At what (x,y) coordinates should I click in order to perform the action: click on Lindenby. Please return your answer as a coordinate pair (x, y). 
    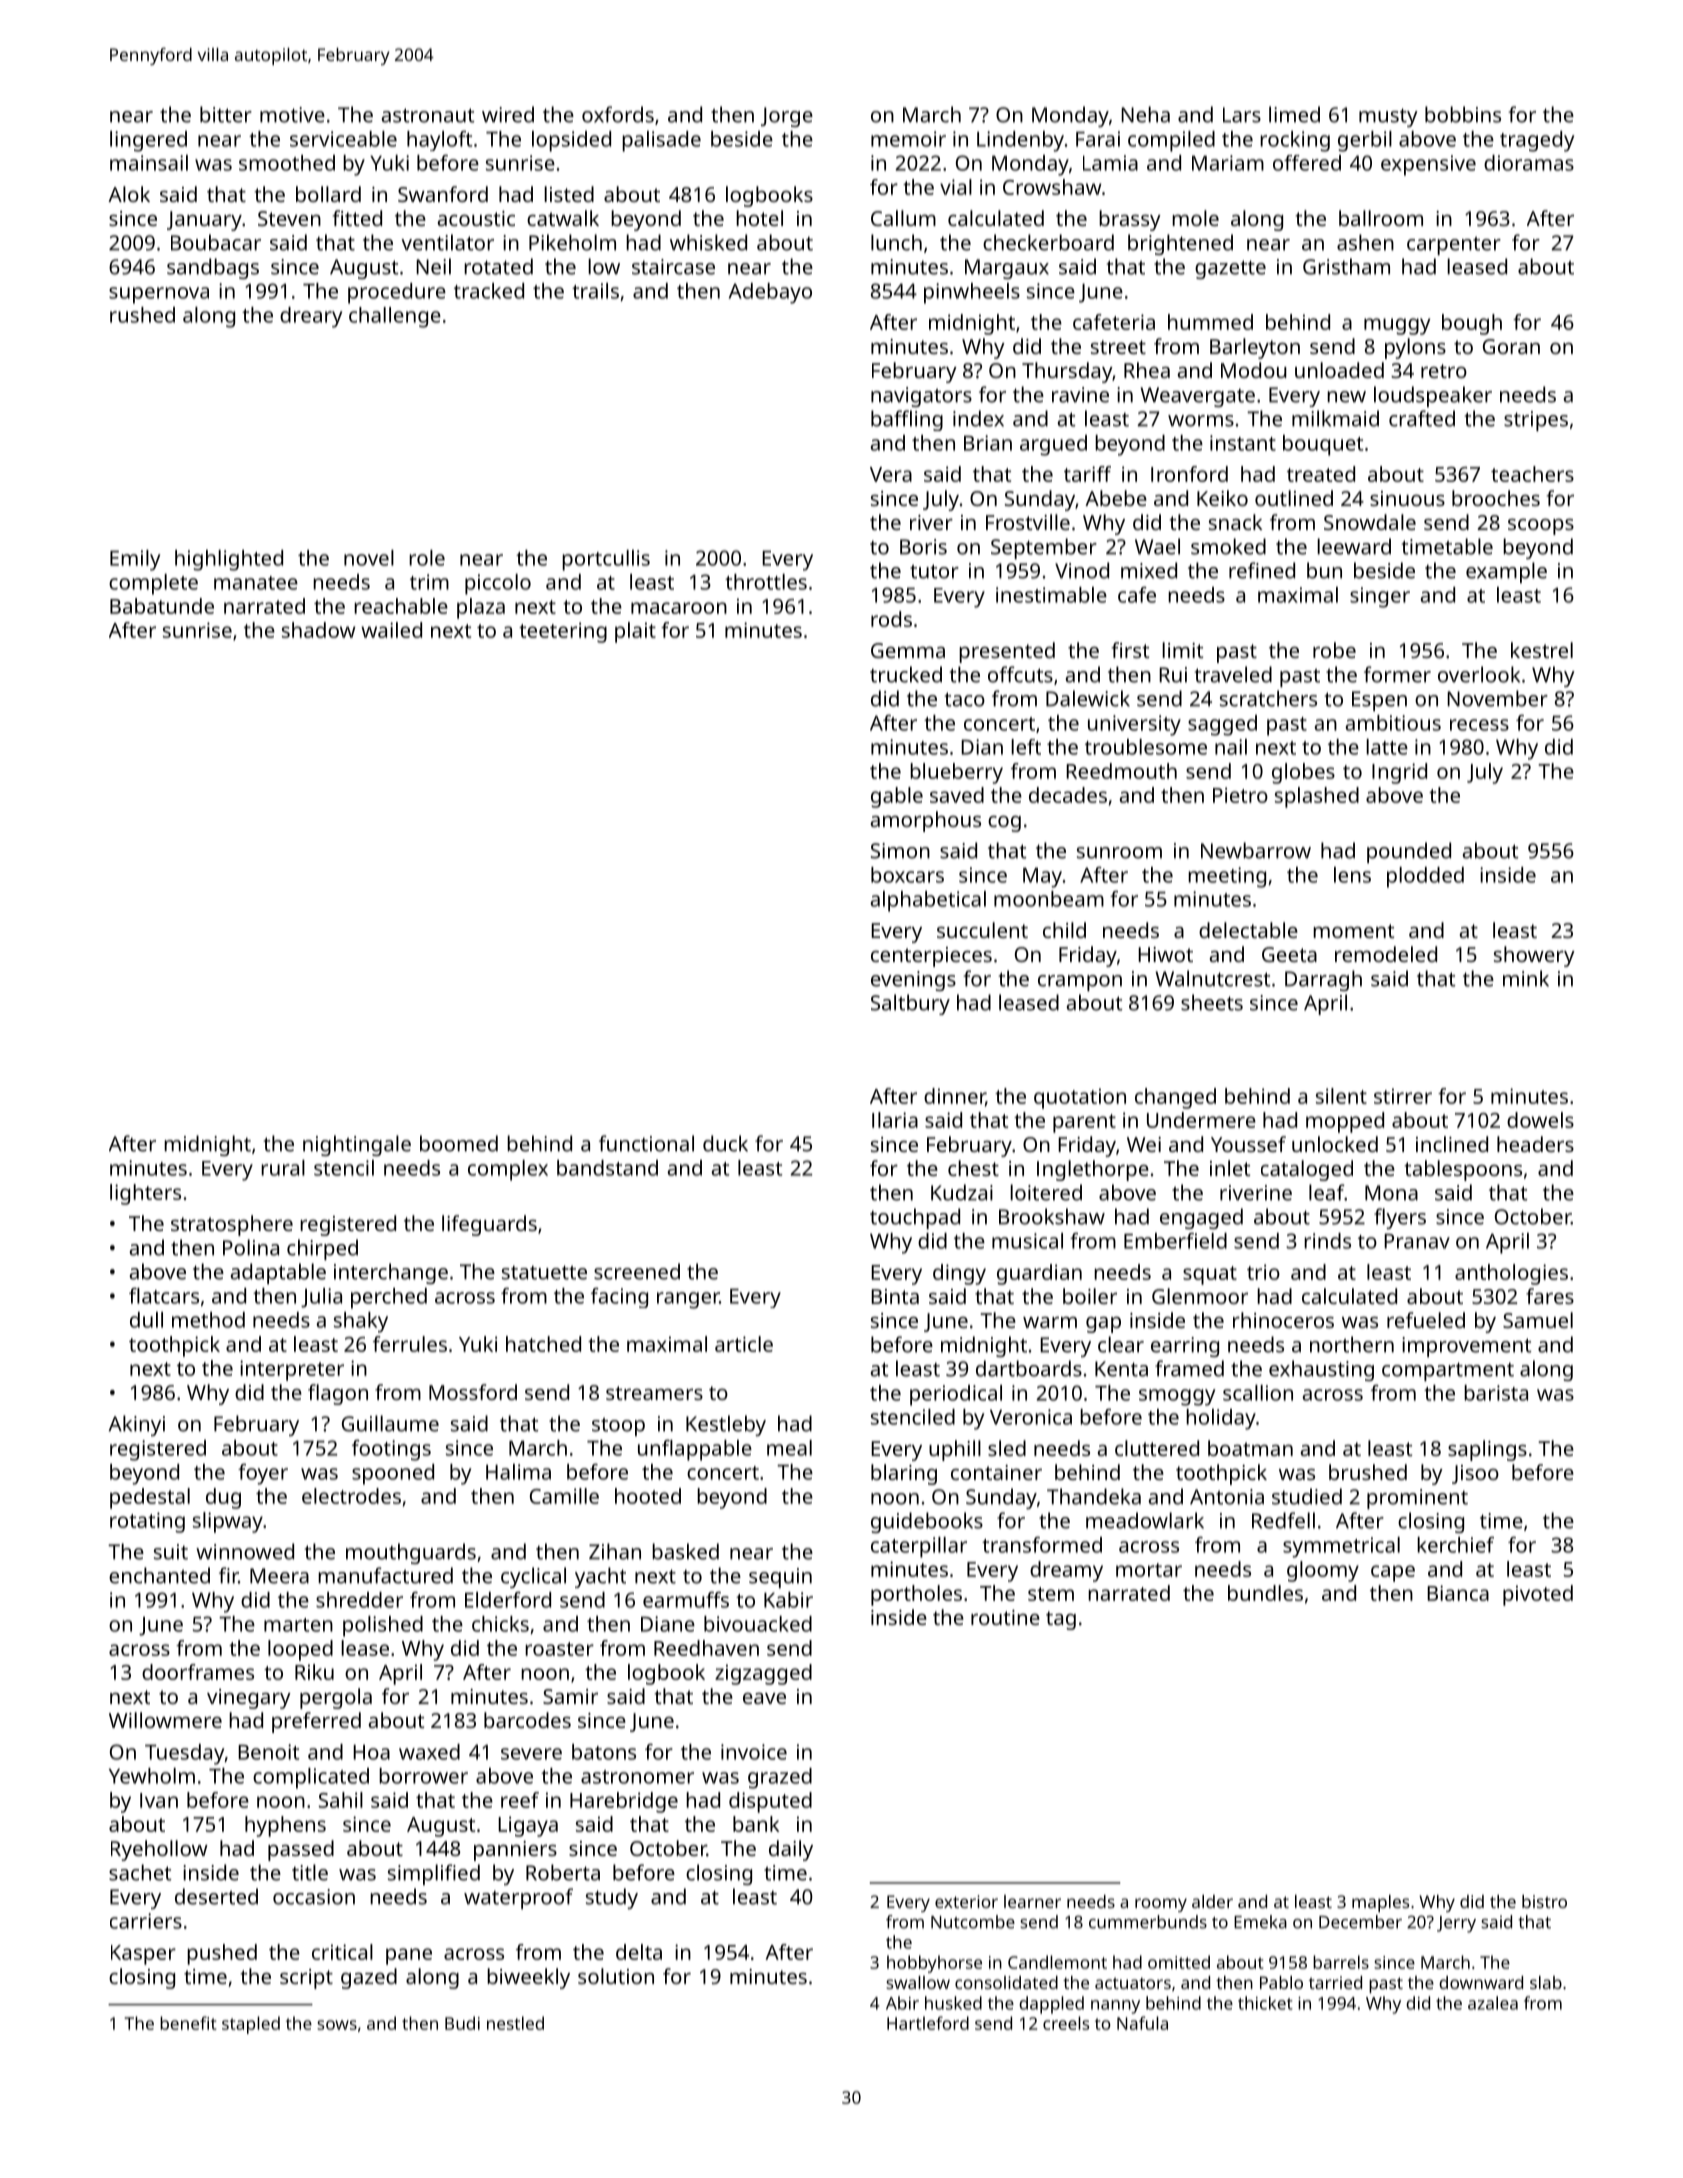
    Looking at the image, I should click on (1020, 141).
